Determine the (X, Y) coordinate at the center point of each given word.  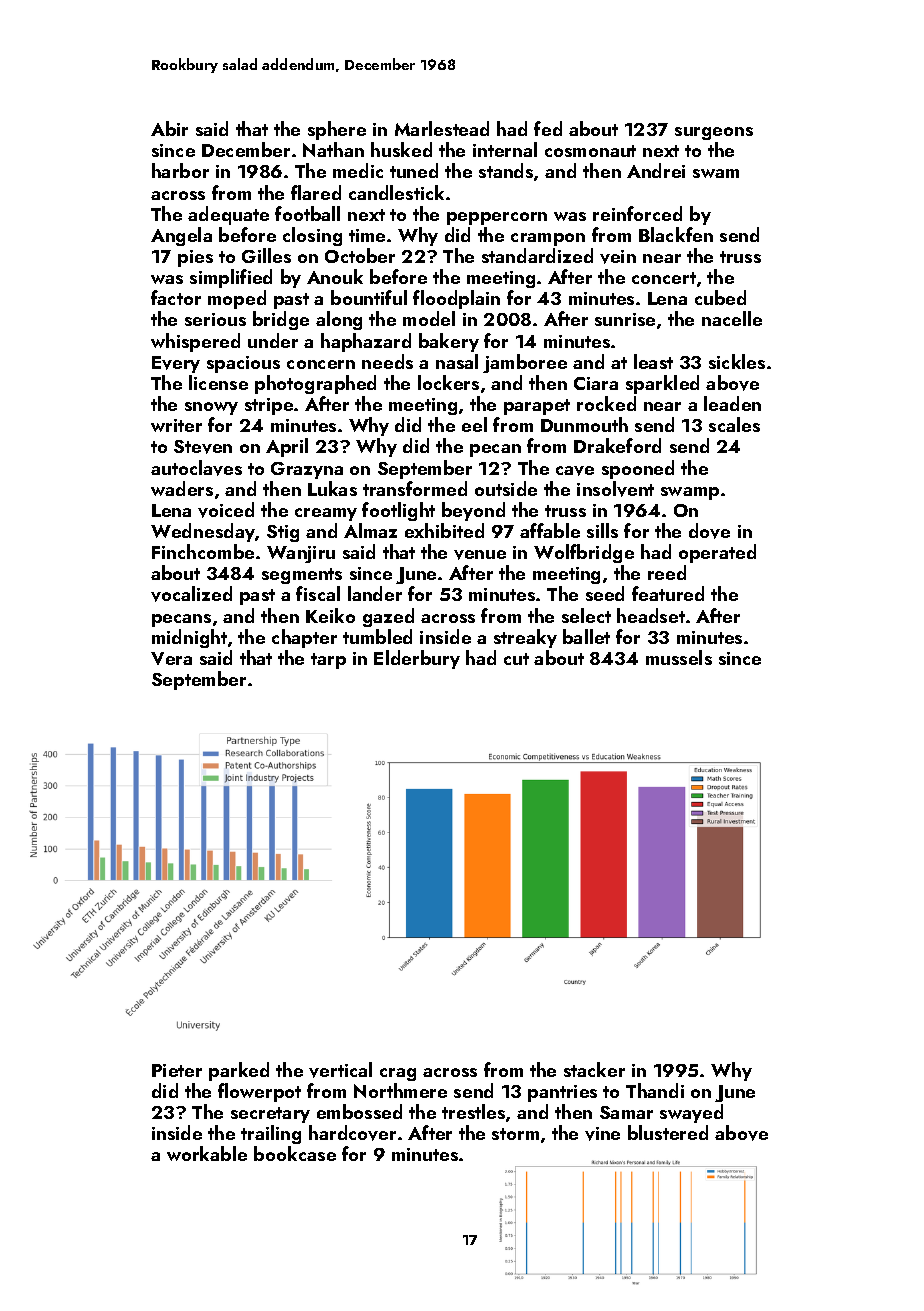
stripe (269, 406)
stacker (594, 1069)
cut (516, 659)
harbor (180, 170)
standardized (537, 255)
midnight (189, 638)
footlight (398, 511)
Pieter (177, 1070)
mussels (679, 657)
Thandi (655, 1090)
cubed (720, 297)
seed (605, 593)
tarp (328, 661)
